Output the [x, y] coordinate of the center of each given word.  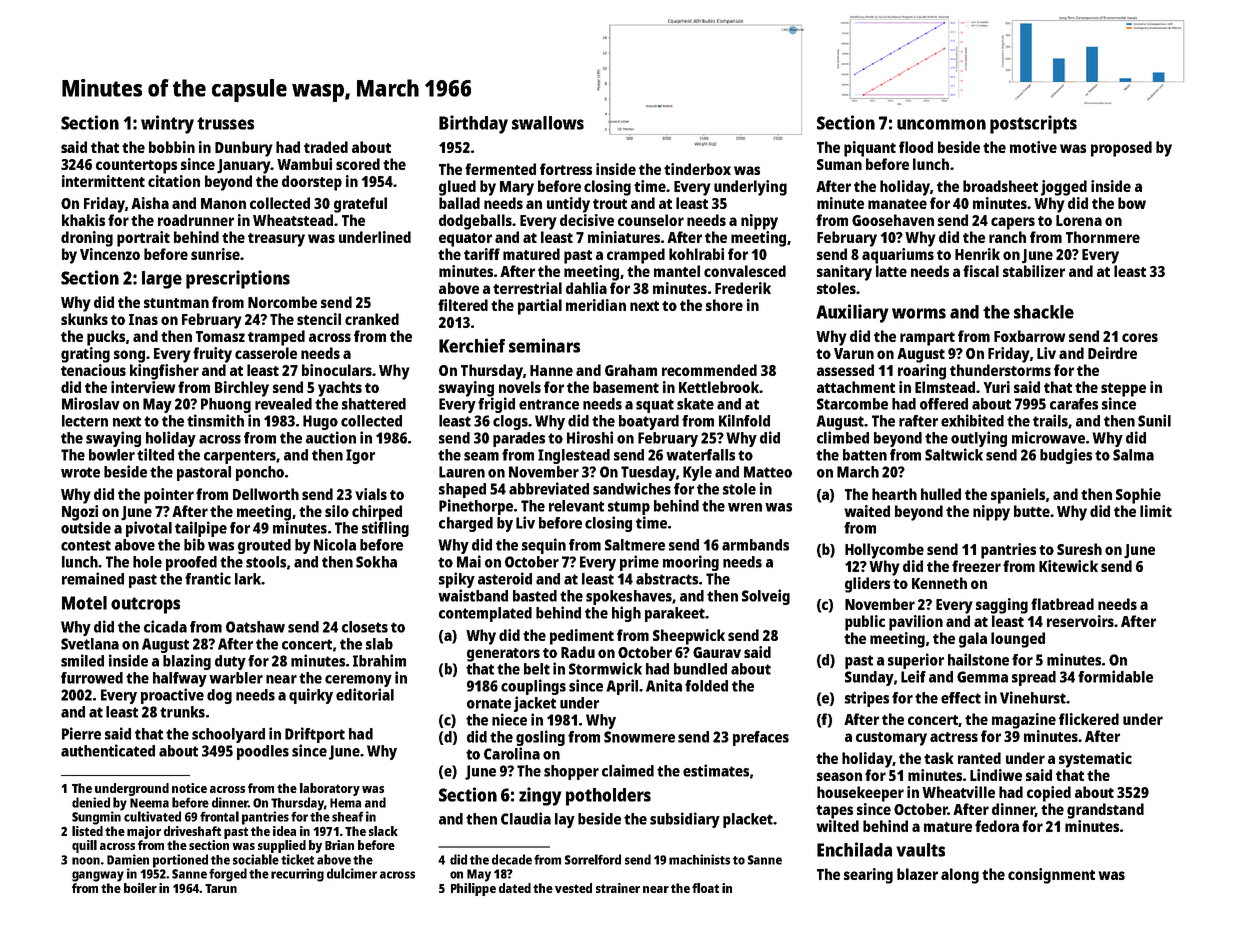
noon [86, 861]
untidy [568, 205]
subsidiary [685, 820]
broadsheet [1000, 186]
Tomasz [220, 336]
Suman [839, 164]
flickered [1089, 719]
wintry [167, 124]
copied [1049, 794]
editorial [365, 694]
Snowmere [639, 737]
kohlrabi [696, 254]
